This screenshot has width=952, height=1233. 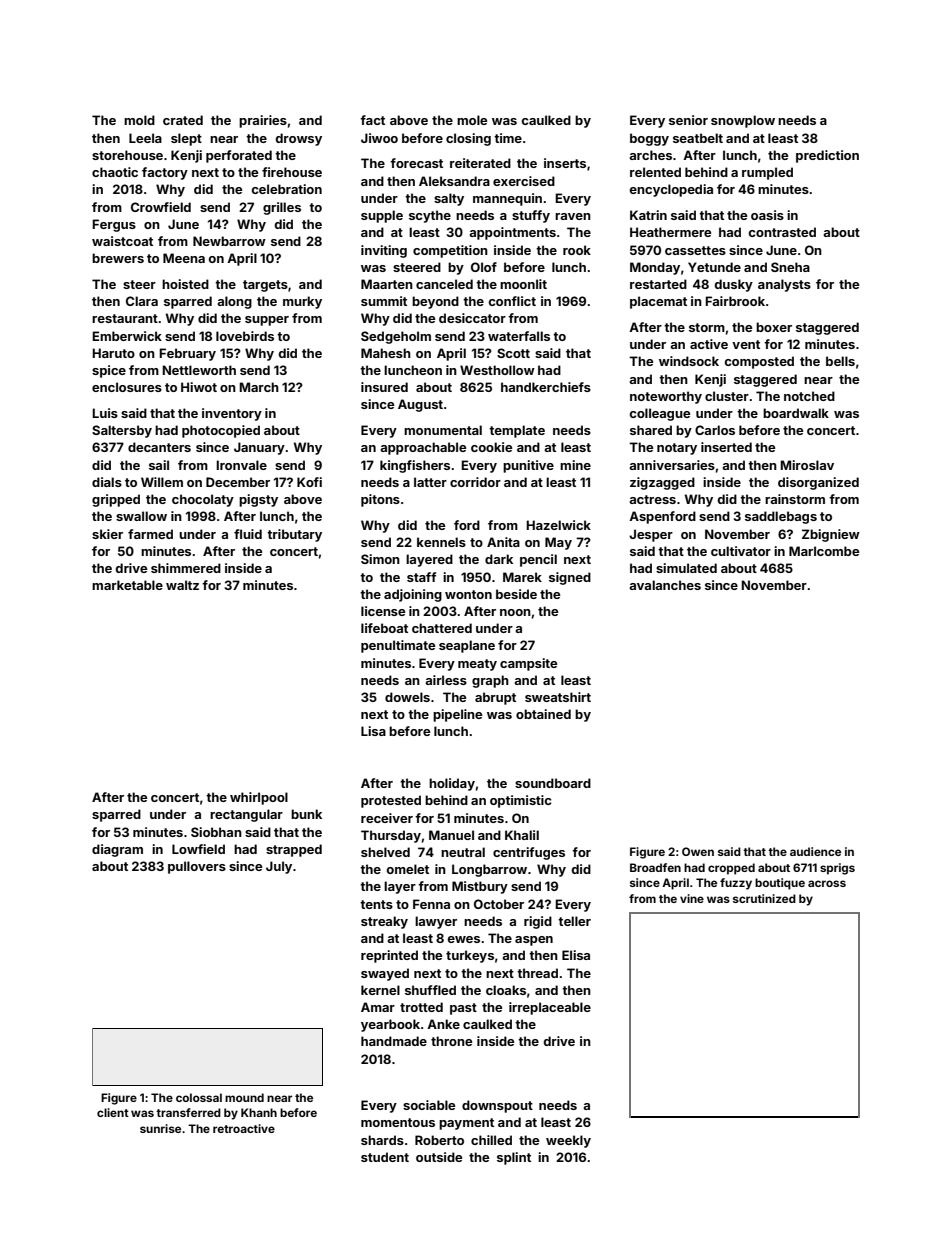 What do you see at coordinates (513, 353) in the screenshot?
I see `Scott` at bounding box center [513, 353].
